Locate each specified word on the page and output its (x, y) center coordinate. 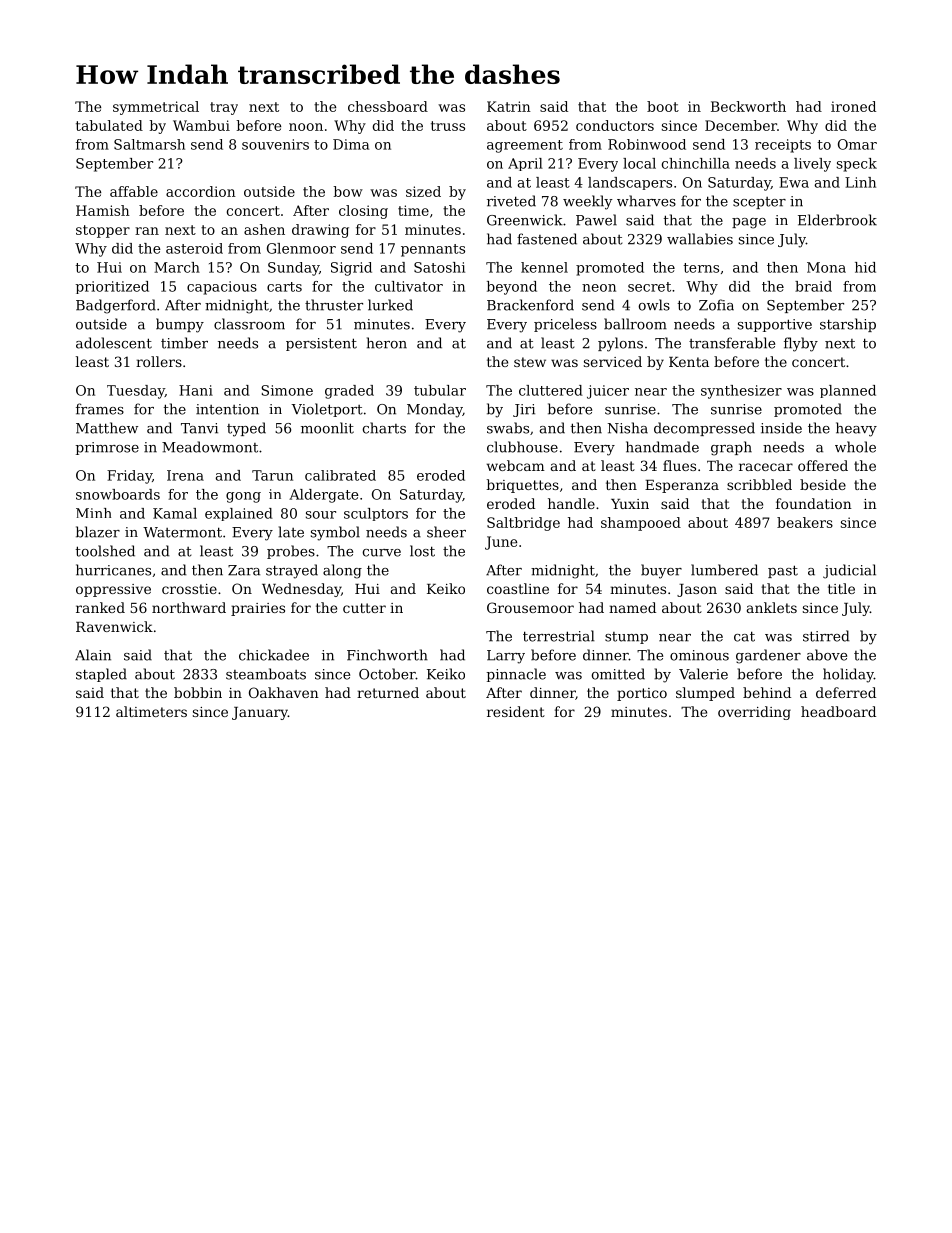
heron (387, 343)
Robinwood (647, 144)
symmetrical (156, 108)
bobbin (198, 692)
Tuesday (136, 392)
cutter (364, 608)
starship (848, 325)
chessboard (388, 106)
